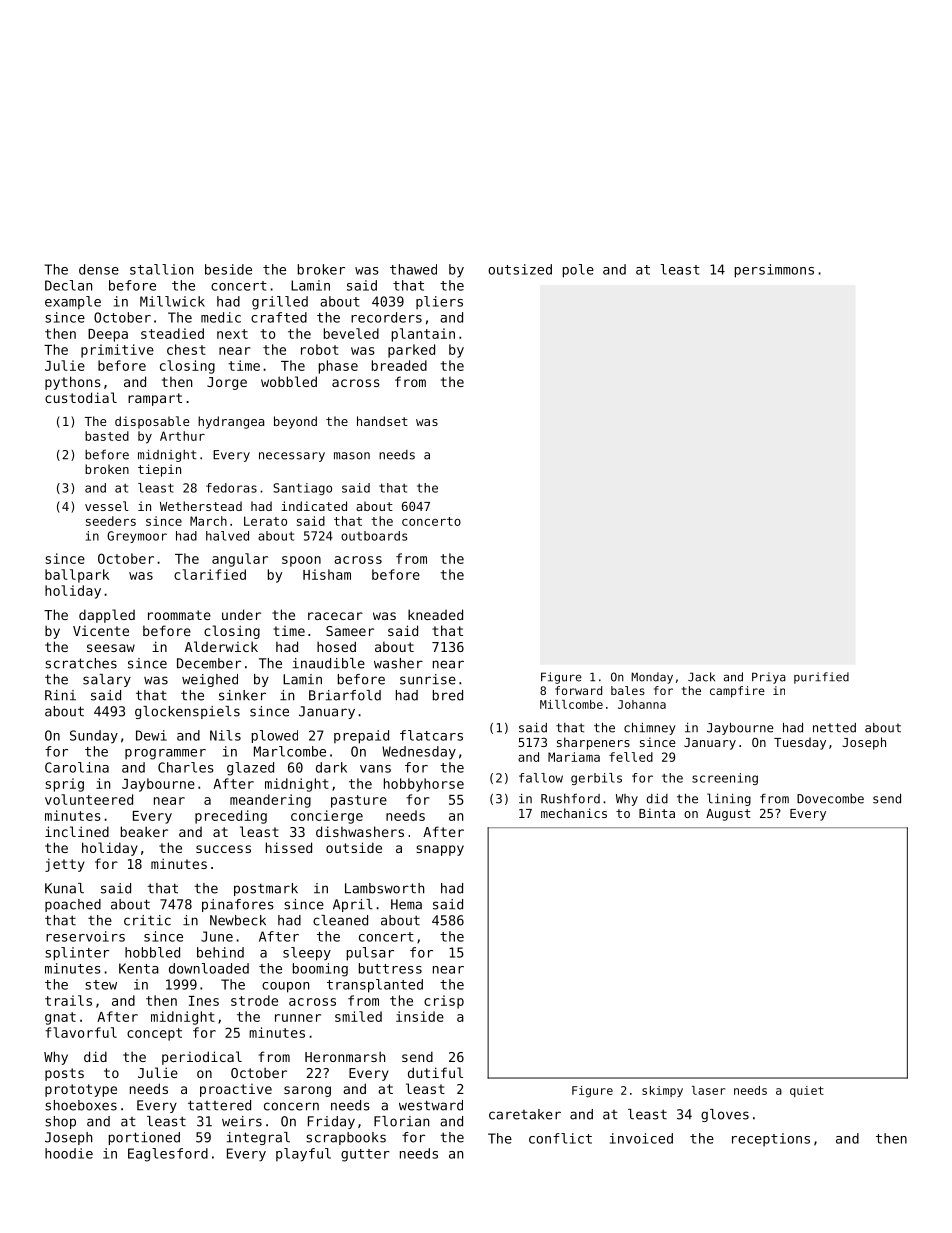 The height and width of the screenshot is (1233, 952). What do you see at coordinates (365, 1155) in the screenshot?
I see `gutter` at bounding box center [365, 1155].
